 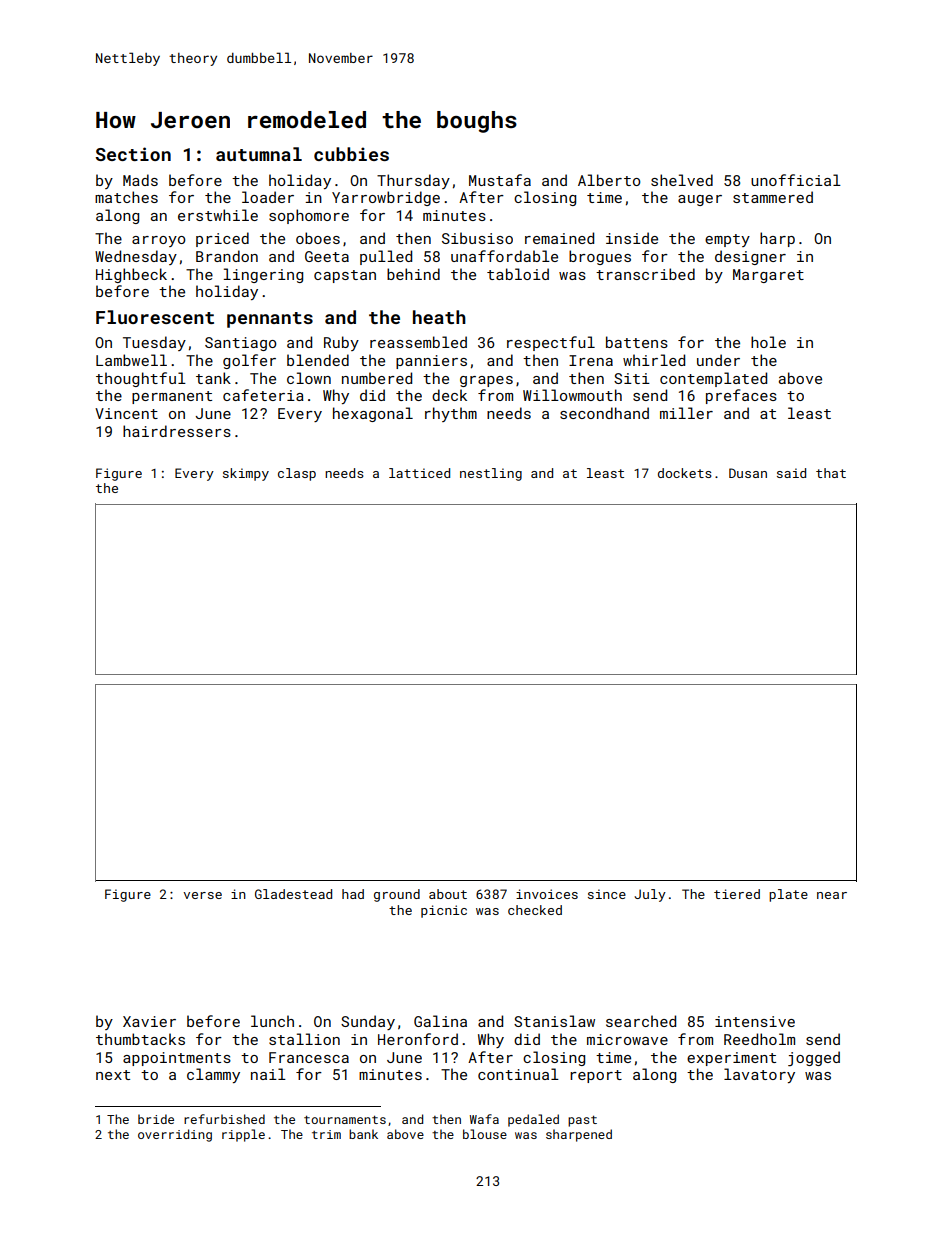 What do you see at coordinates (768, 276) in the screenshot?
I see `Margaret` at bounding box center [768, 276].
